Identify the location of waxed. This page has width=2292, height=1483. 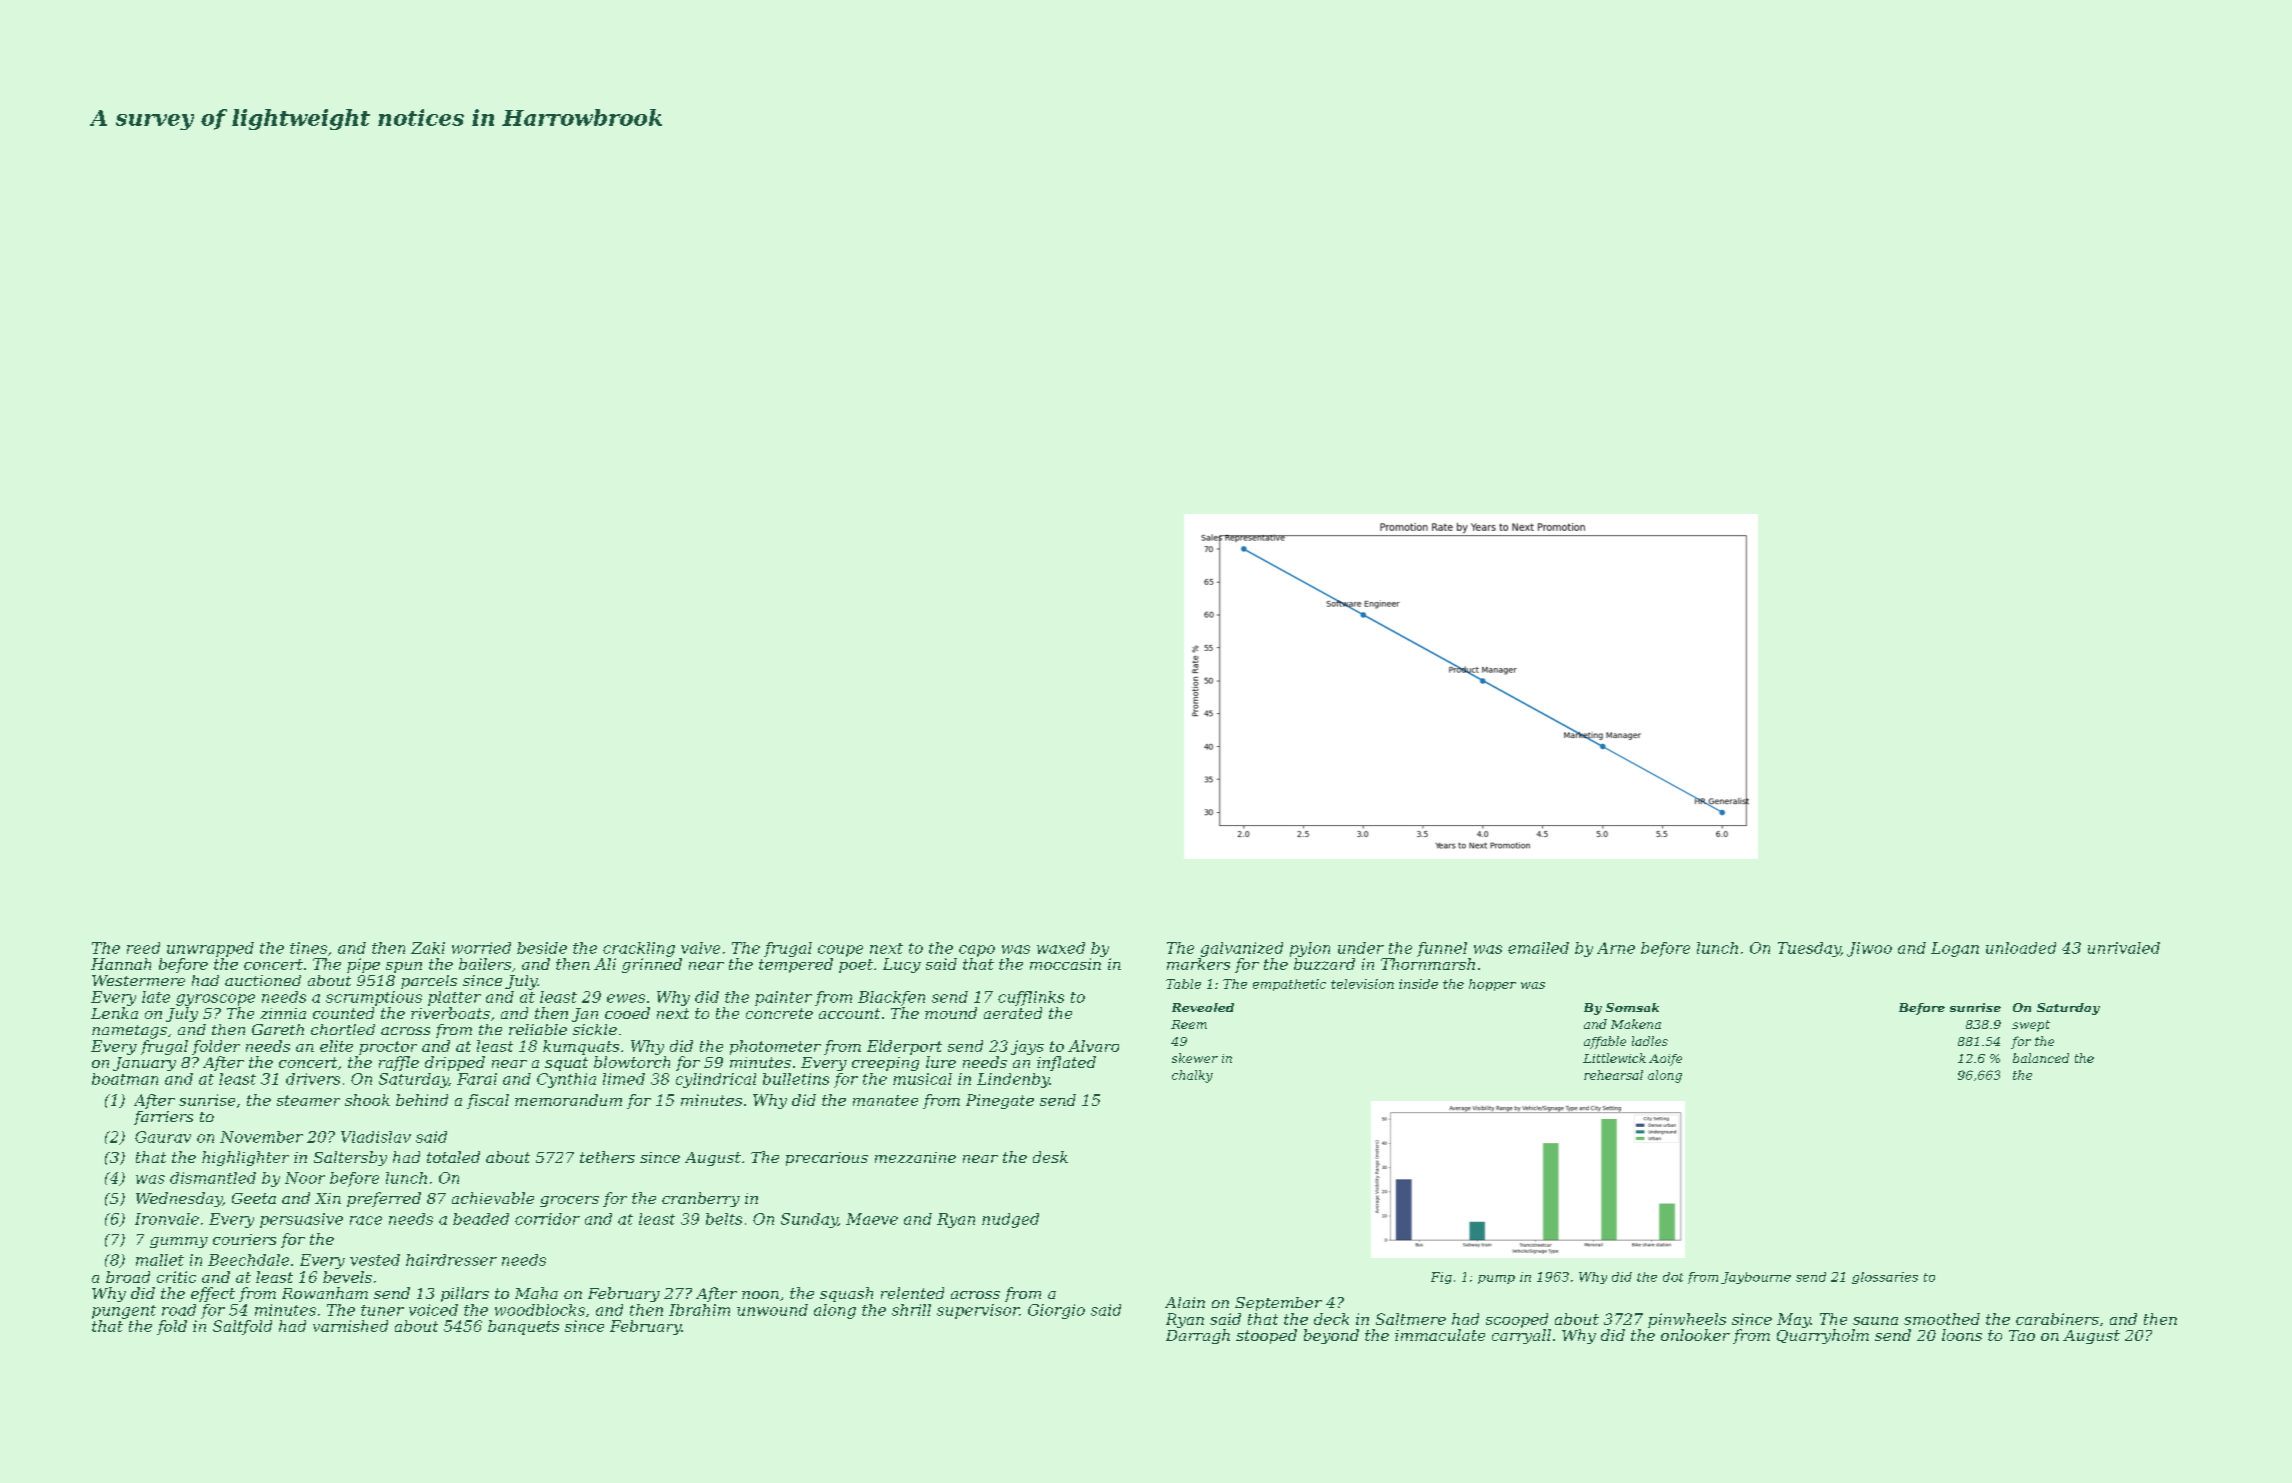
(1061, 948).
